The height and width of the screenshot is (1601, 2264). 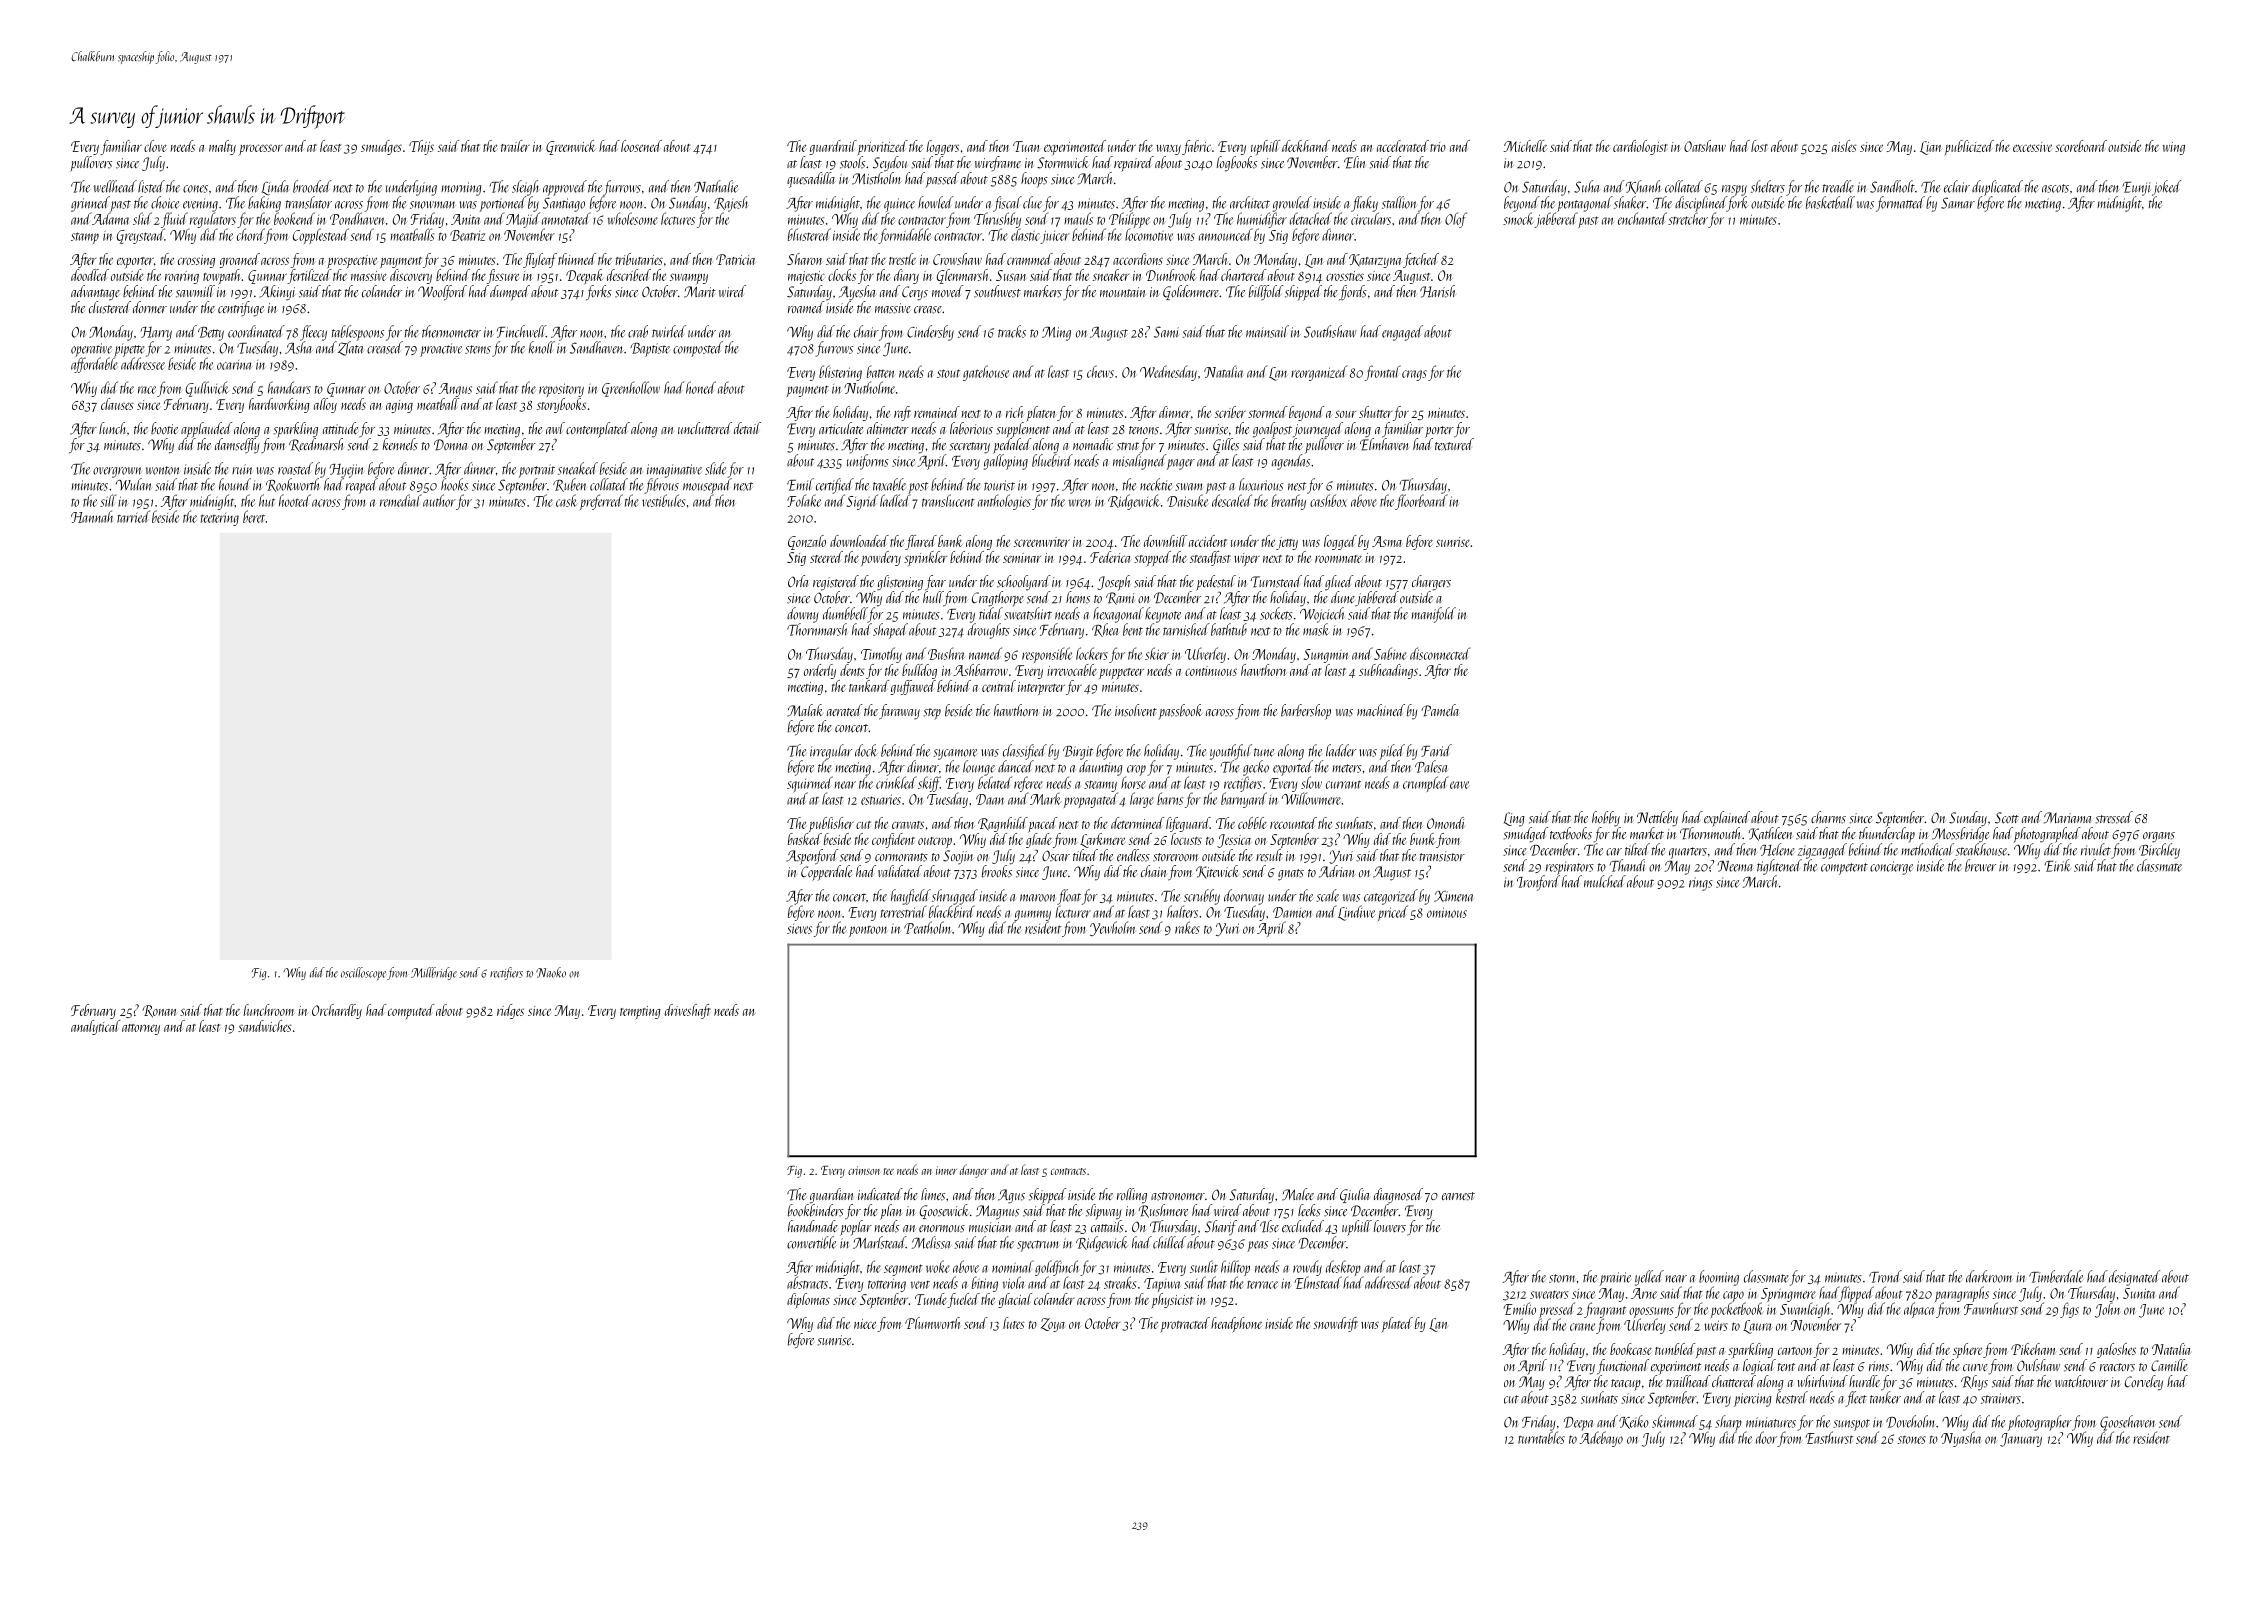 What do you see at coordinates (2056, 1276) in the screenshot?
I see `Timberdale` at bounding box center [2056, 1276].
